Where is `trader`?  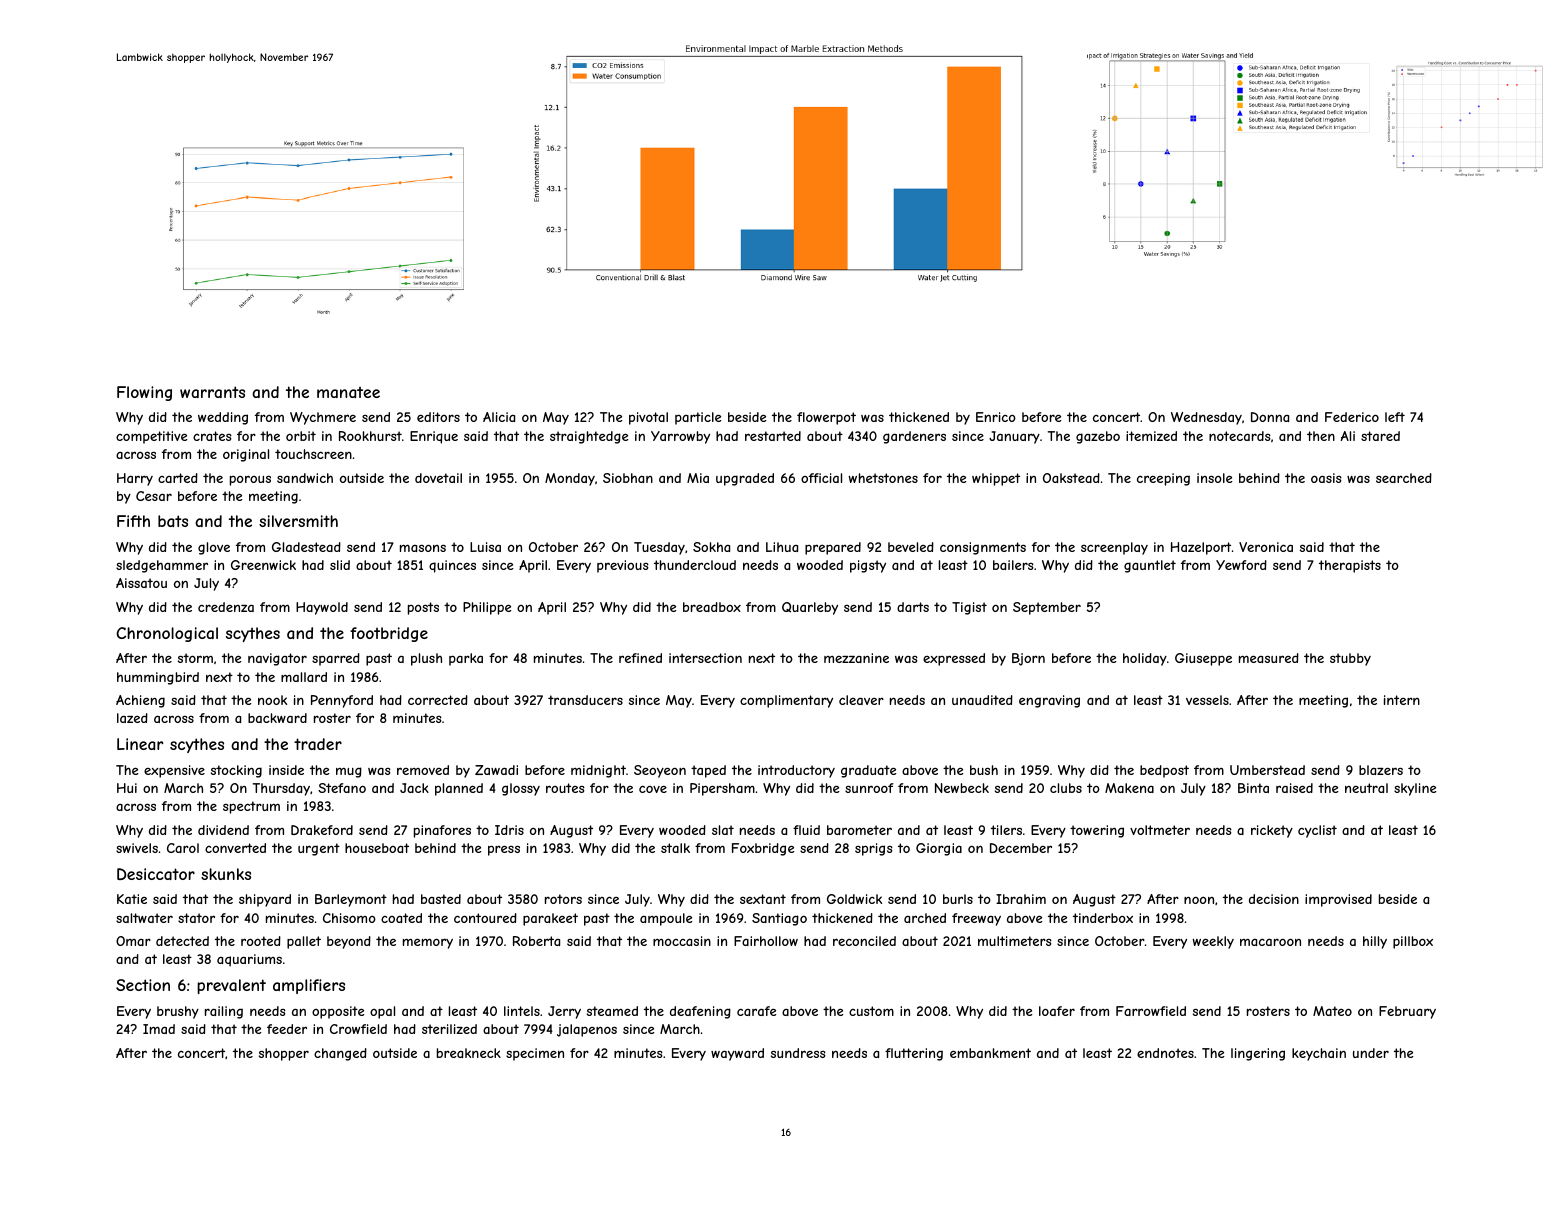 trader is located at coordinates (318, 744).
